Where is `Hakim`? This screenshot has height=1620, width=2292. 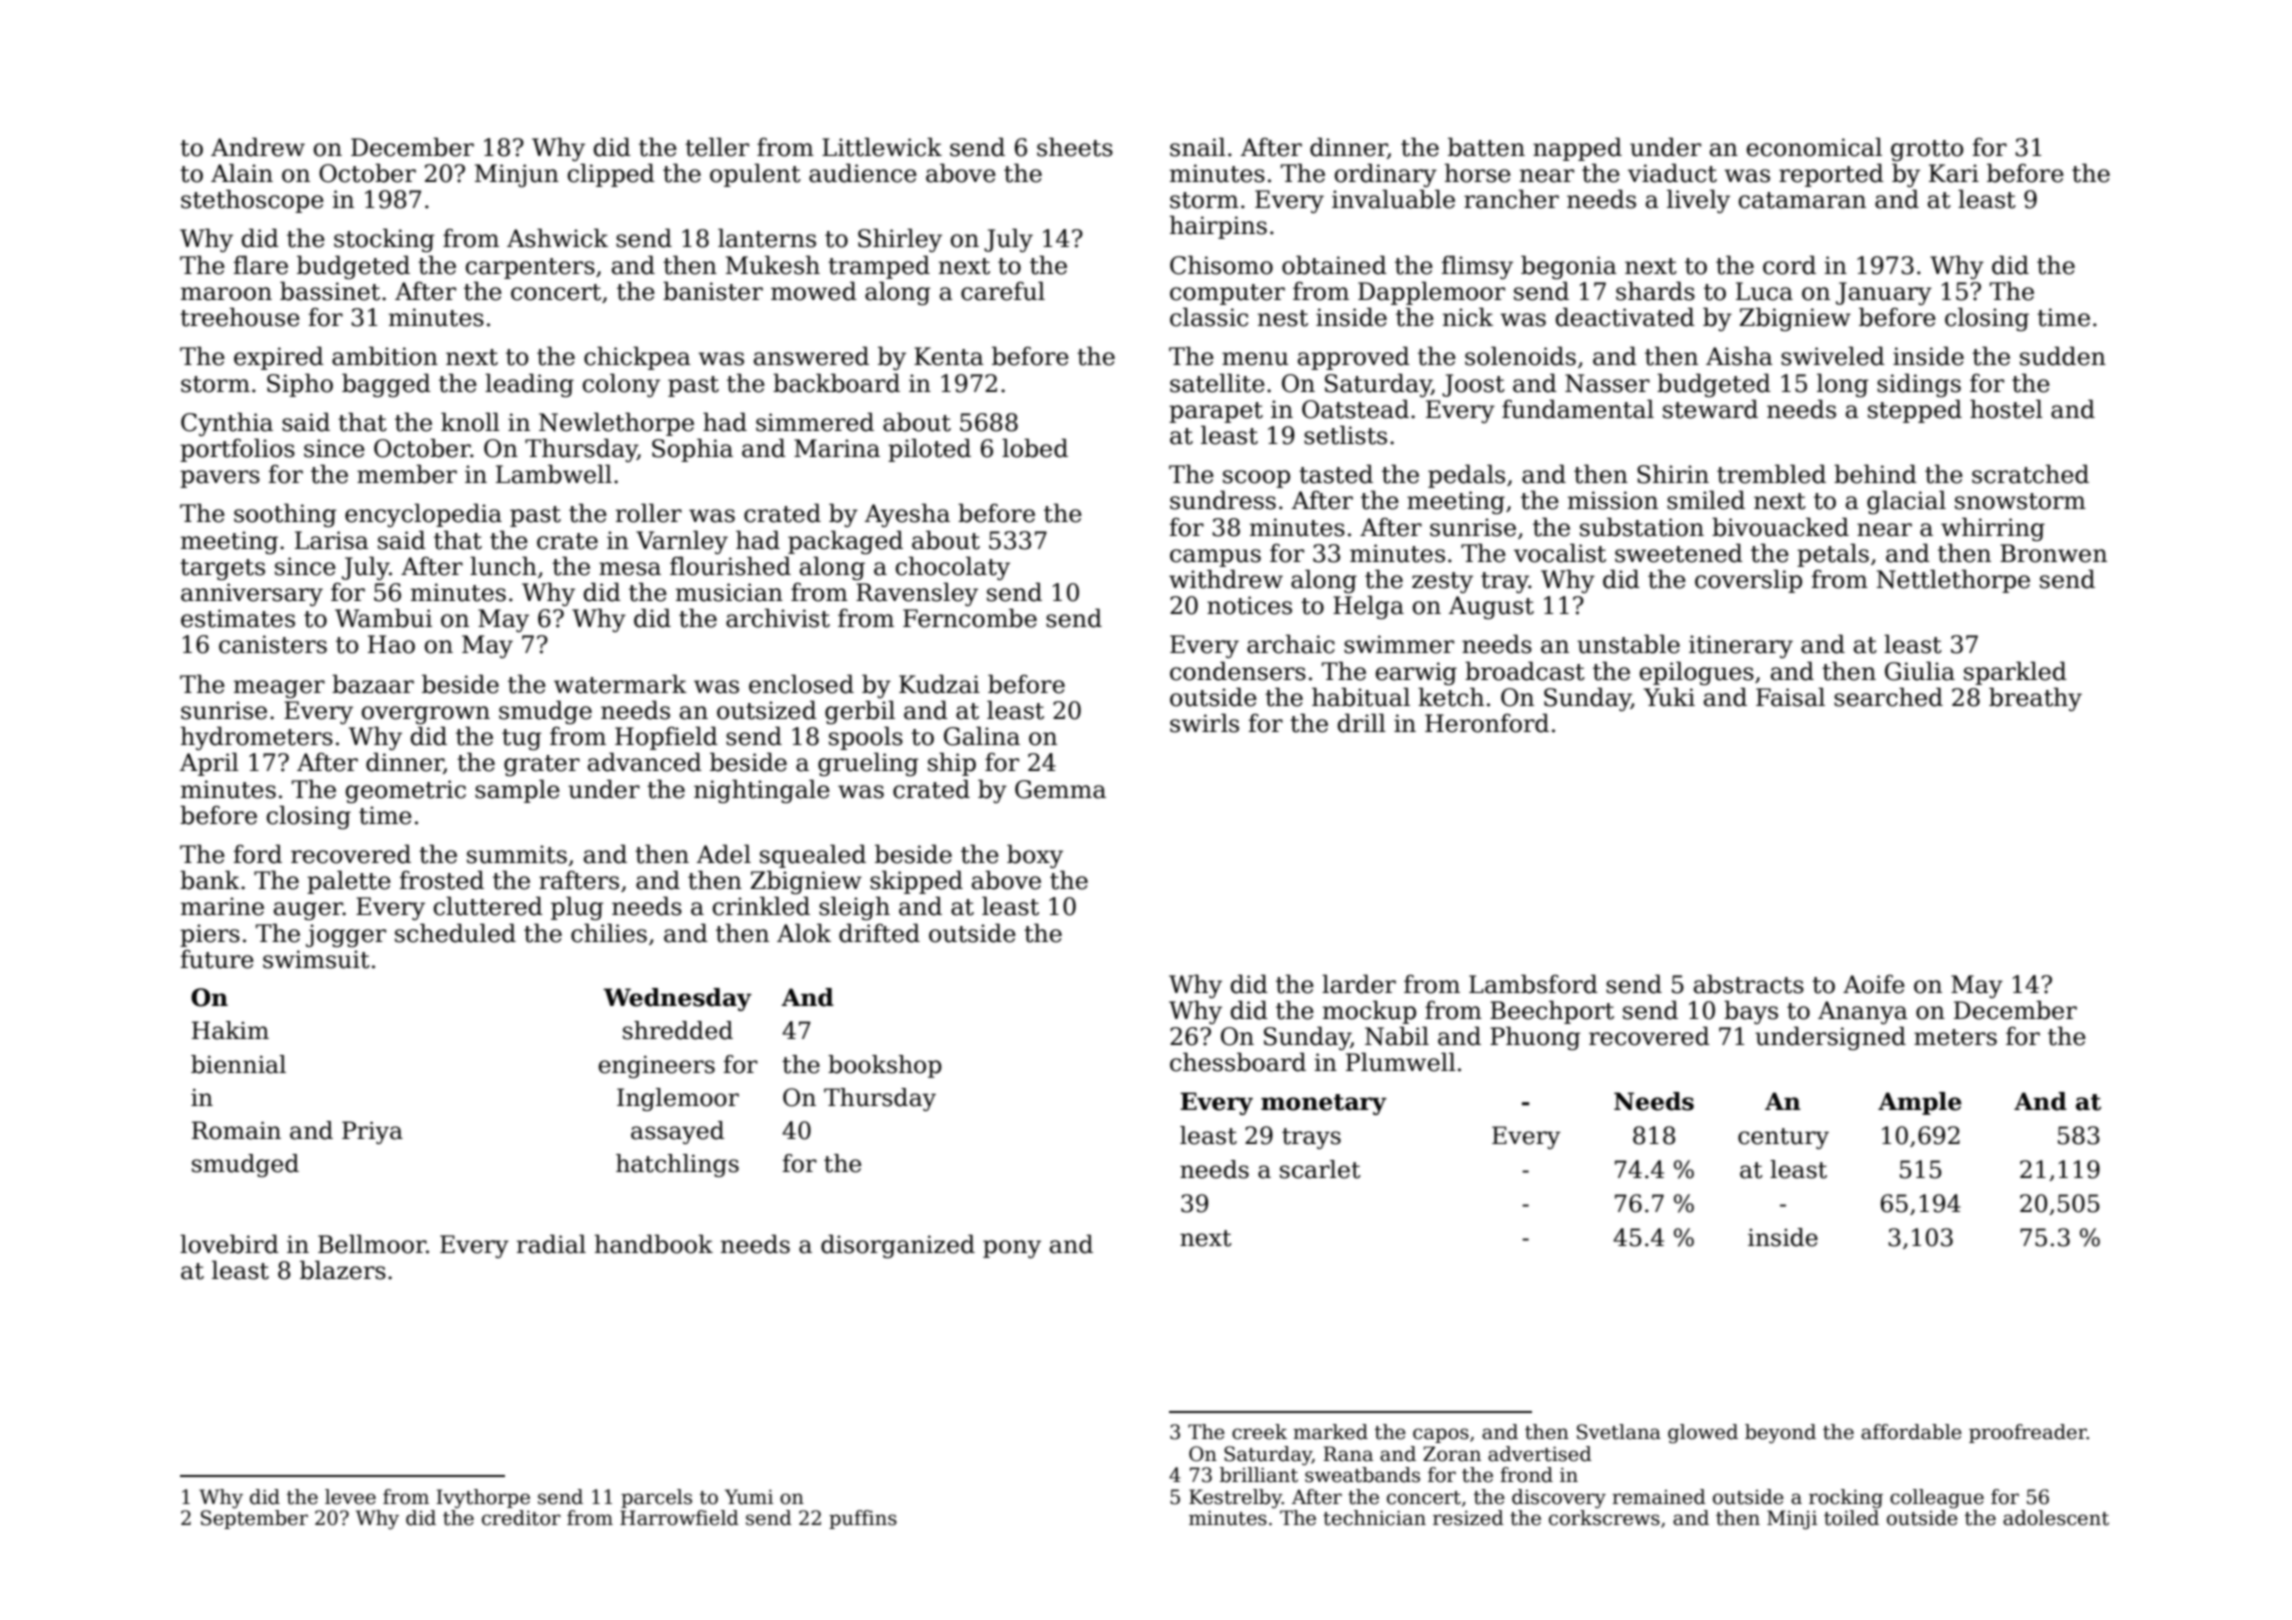 Hakim is located at coordinates (230, 1030).
